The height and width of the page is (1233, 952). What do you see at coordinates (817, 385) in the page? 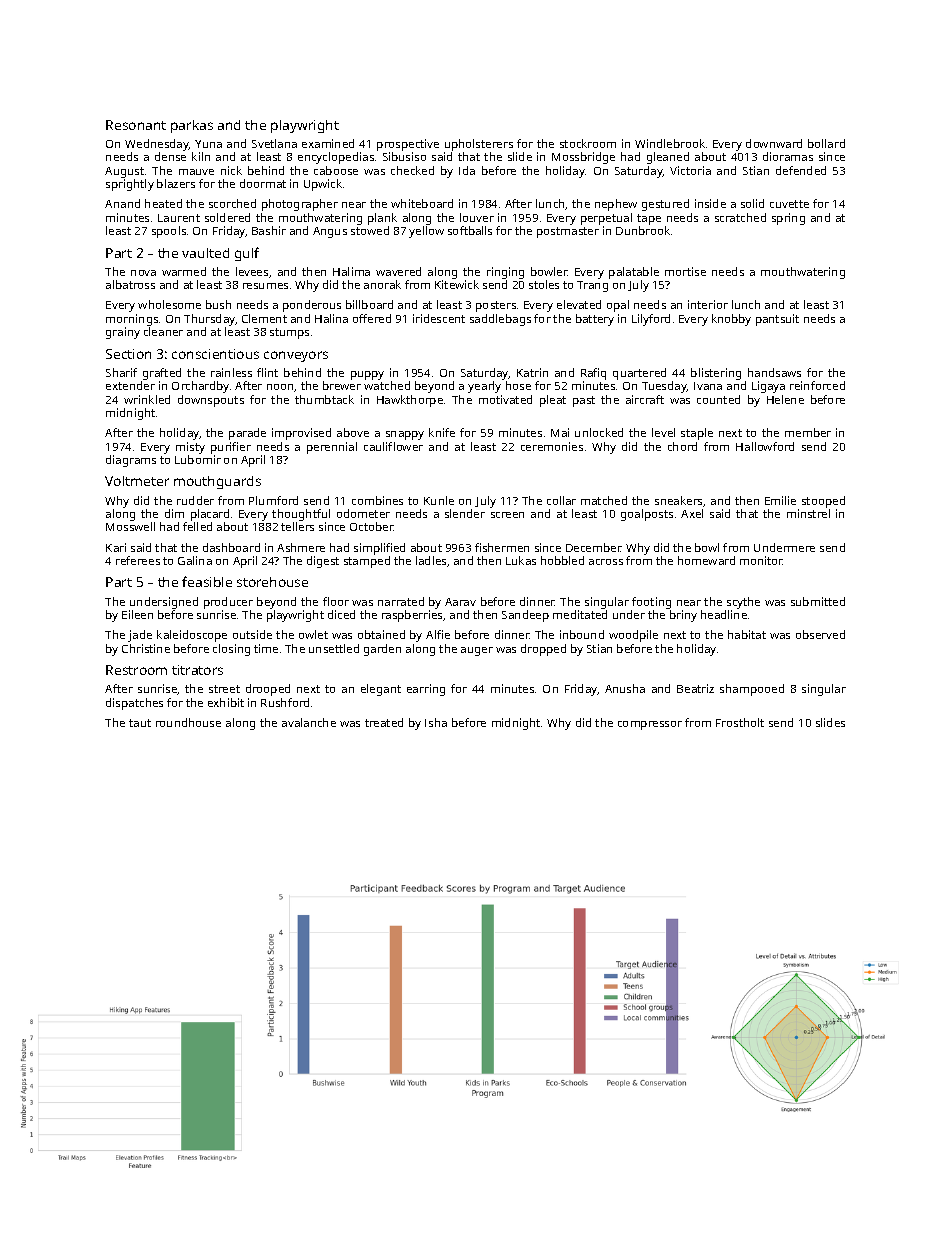
I see `reinforced` at bounding box center [817, 385].
